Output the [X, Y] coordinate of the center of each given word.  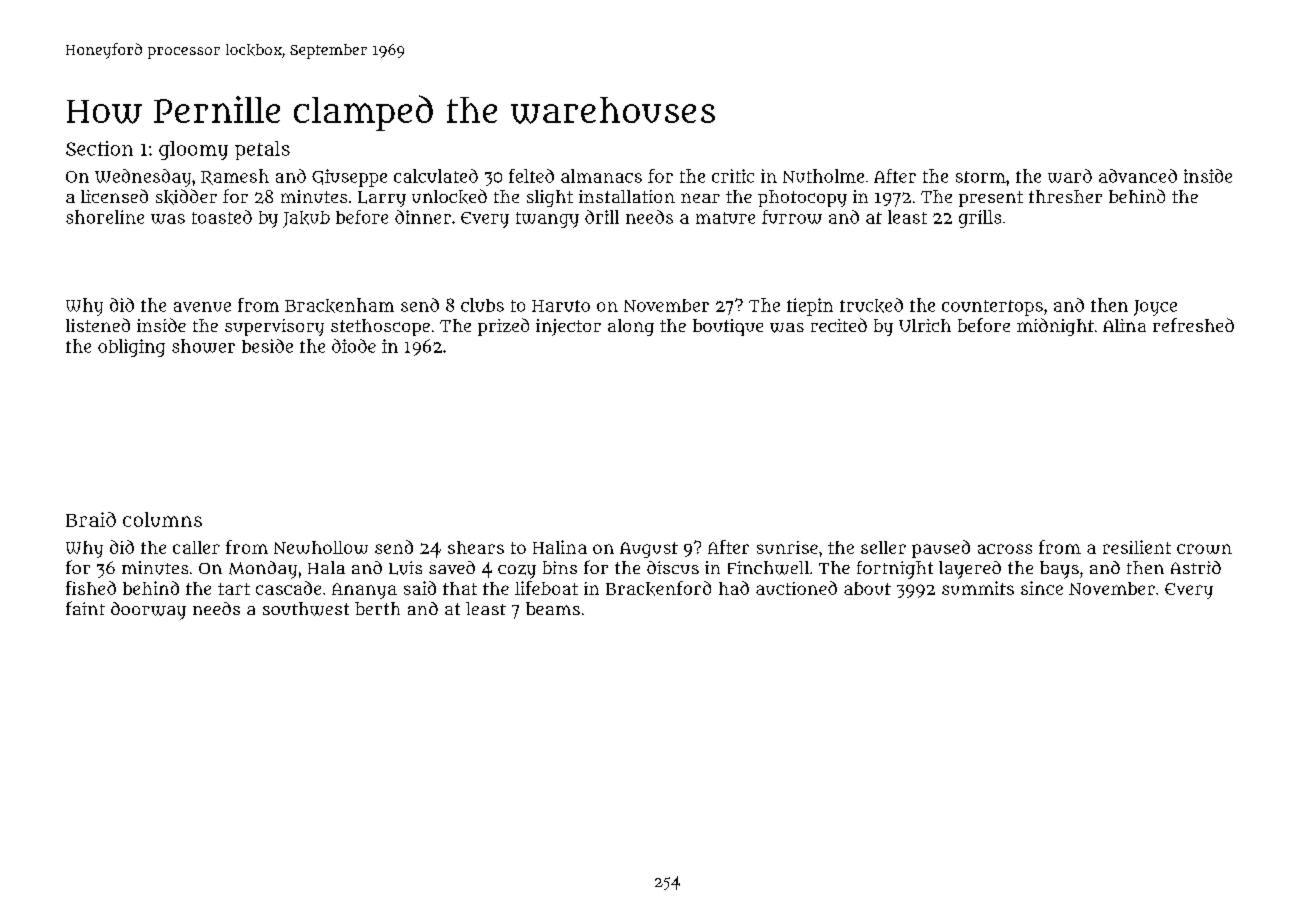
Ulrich [925, 325]
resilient [1137, 547]
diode [354, 346]
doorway [148, 611]
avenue [202, 307]
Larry [382, 199]
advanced [1138, 176]
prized [503, 327]
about [867, 588]
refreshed [1193, 325]
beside [267, 346]
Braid [91, 519]
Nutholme [823, 176]
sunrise [787, 547]
